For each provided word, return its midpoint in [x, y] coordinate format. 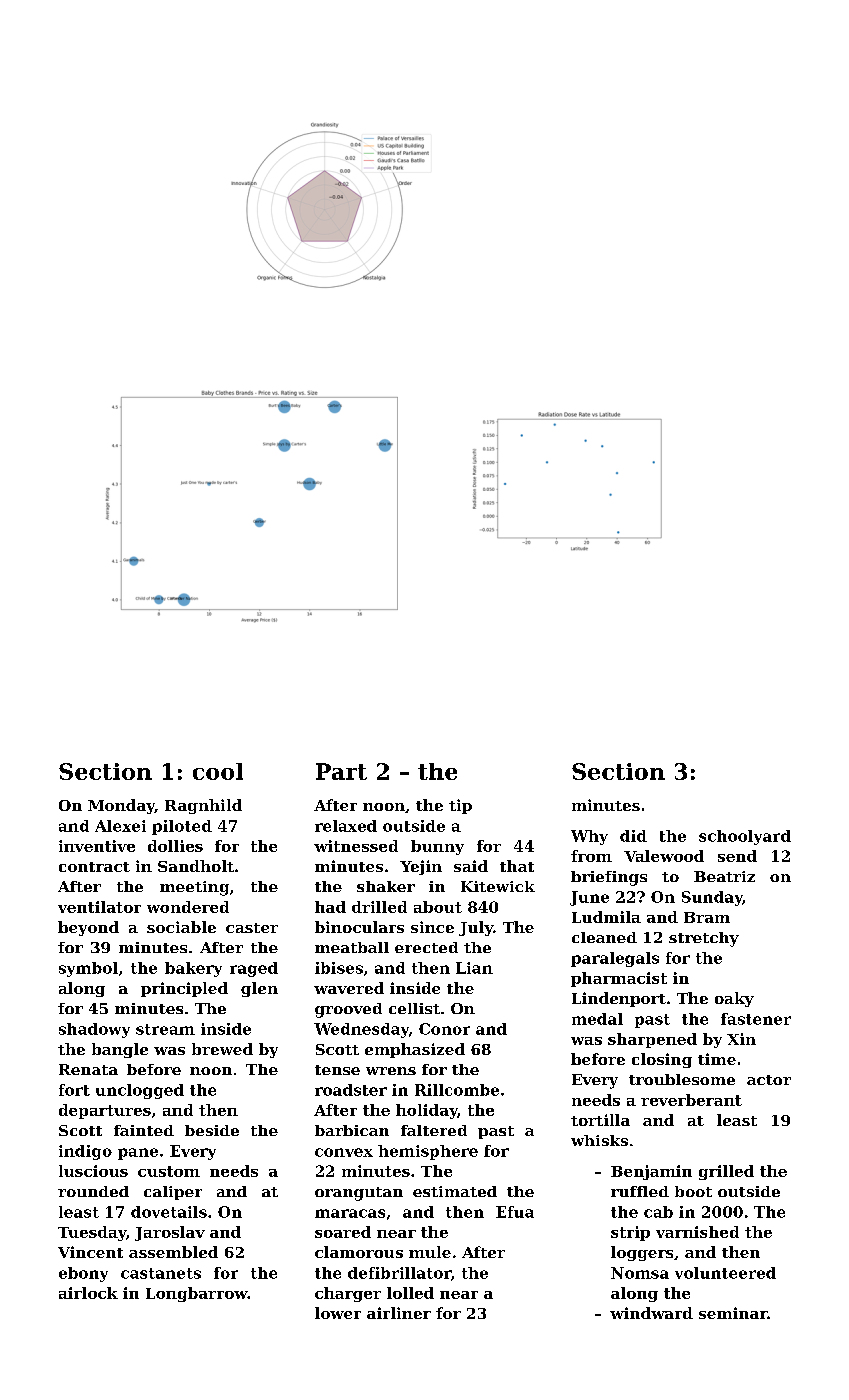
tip [460, 806]
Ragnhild [203, 806]
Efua [515, 1212]
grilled [726, 1172]
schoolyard [745, 837]
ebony [83, 1274]
